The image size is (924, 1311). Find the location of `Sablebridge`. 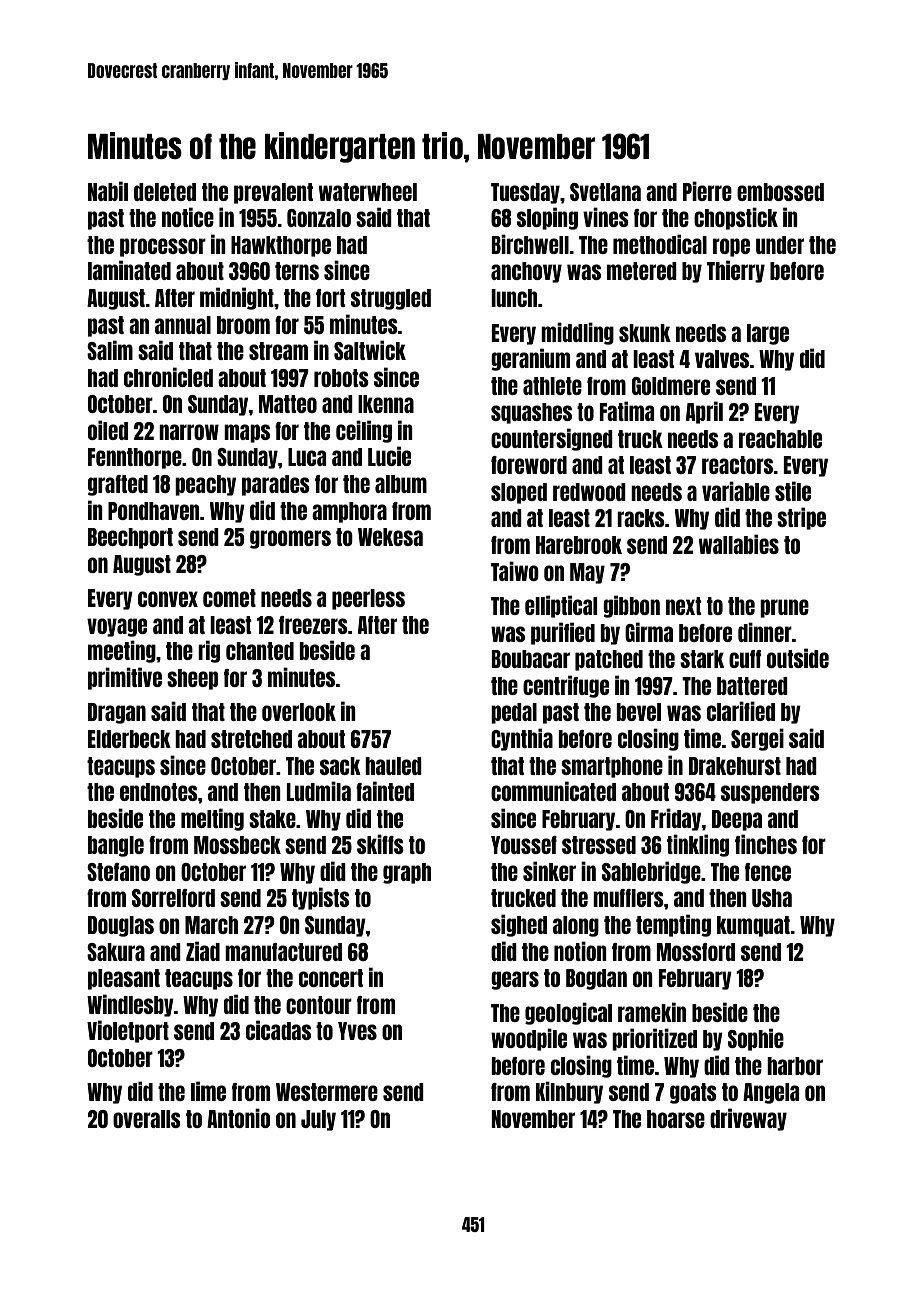

Sablebridge is located at coordinates (651, 872).
